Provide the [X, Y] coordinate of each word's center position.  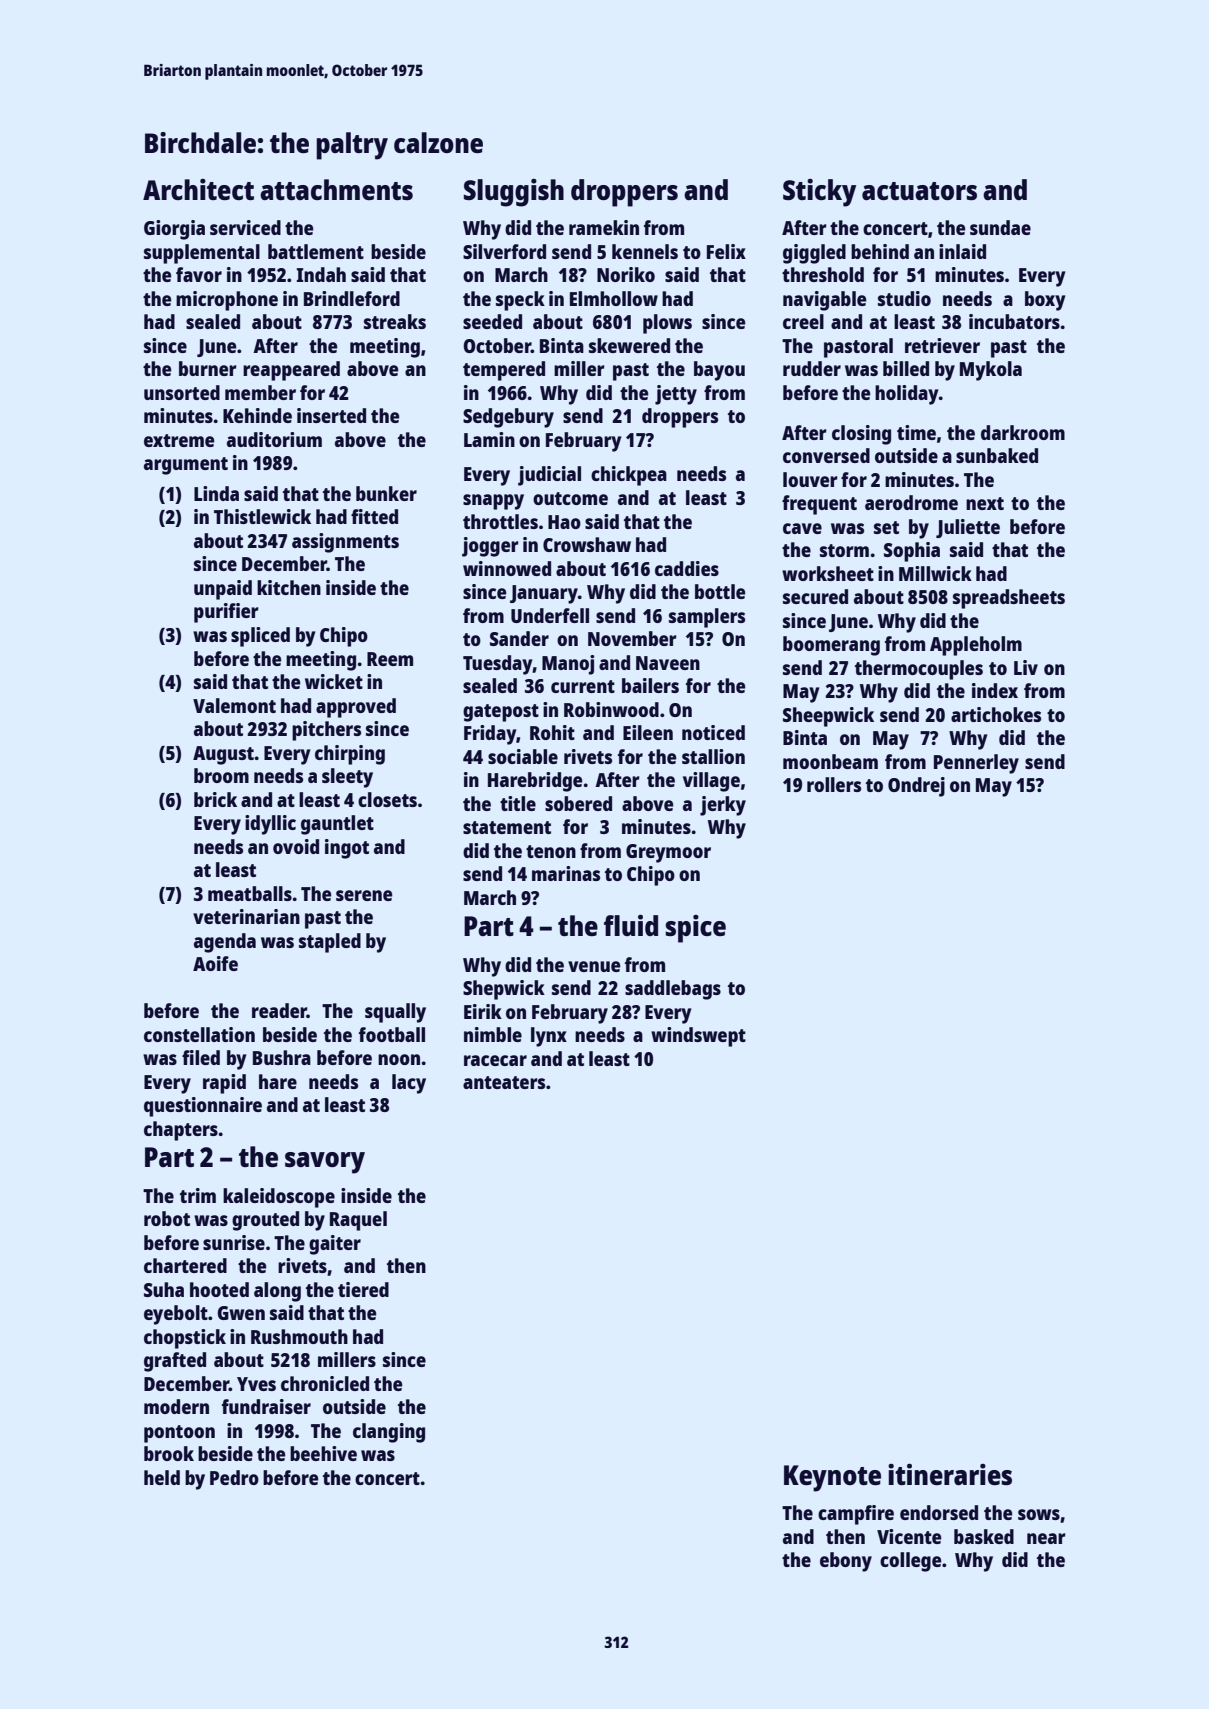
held [162, 1477]
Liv [1026, 667]
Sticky [819, 193]
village [711, 782]
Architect [198, 189]
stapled [330, 943]
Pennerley [976, 764]
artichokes [996, 714]
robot [167, 1218]
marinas [566, 873]
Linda [216, 493]
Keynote [832, 1478]
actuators [919, 191]
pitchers [326, 731]
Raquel [358, 1221]
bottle [720, 591]
